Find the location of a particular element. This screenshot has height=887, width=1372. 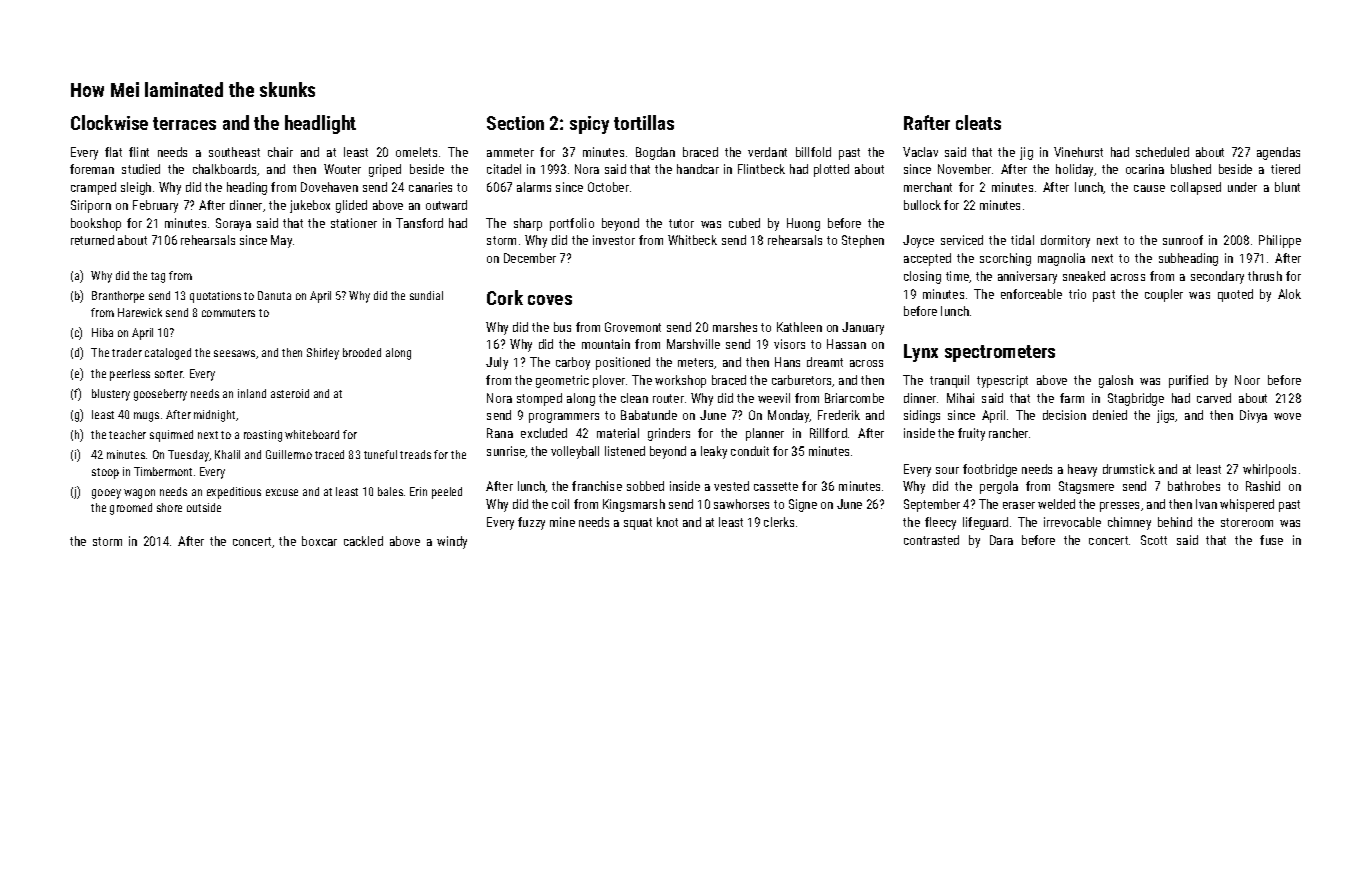

wagon is located at coordinates (139, 494).
